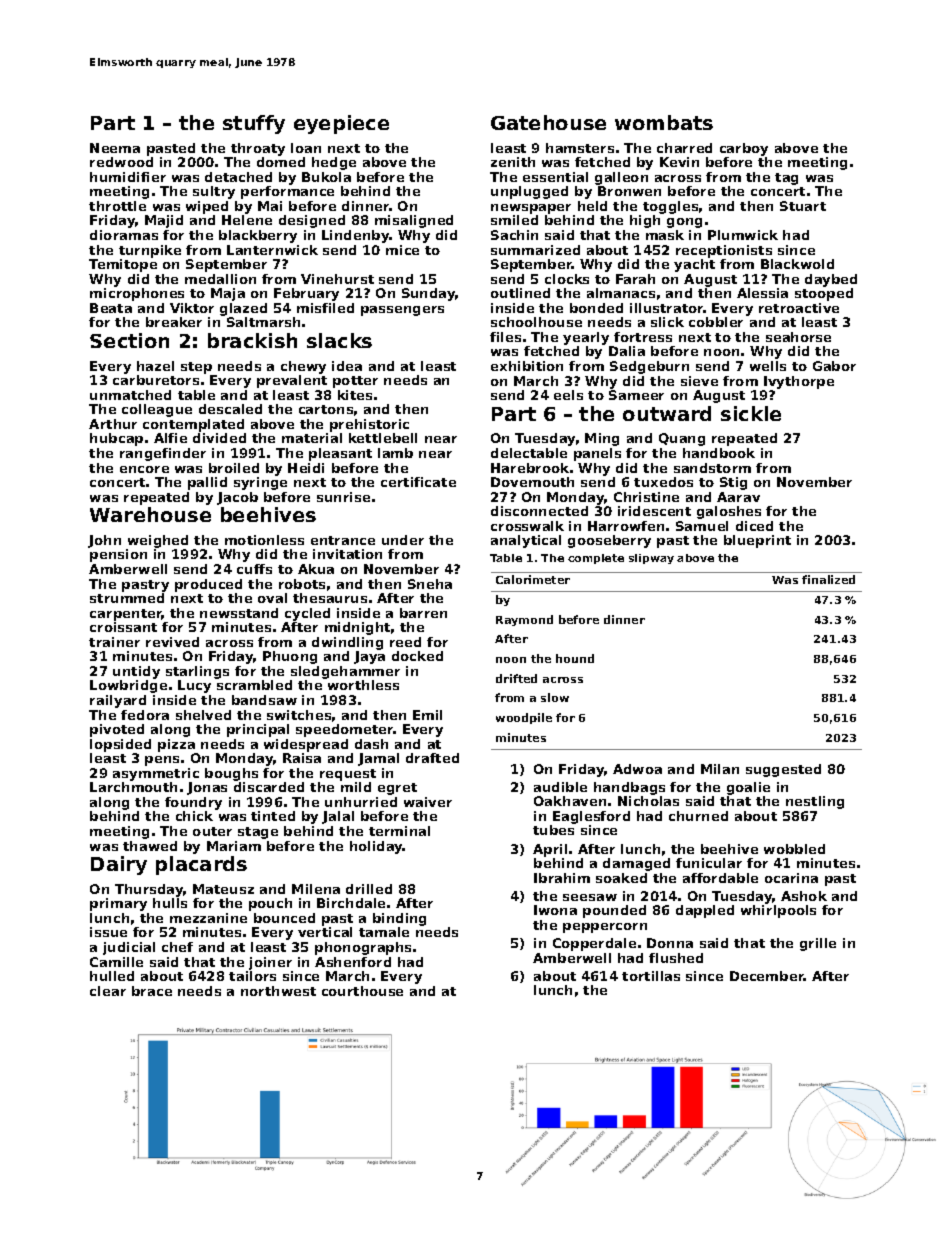 This document has height=1233, width=952. Describe the element at coordinates (397, 789) in the document. I see `egret` at that location.
